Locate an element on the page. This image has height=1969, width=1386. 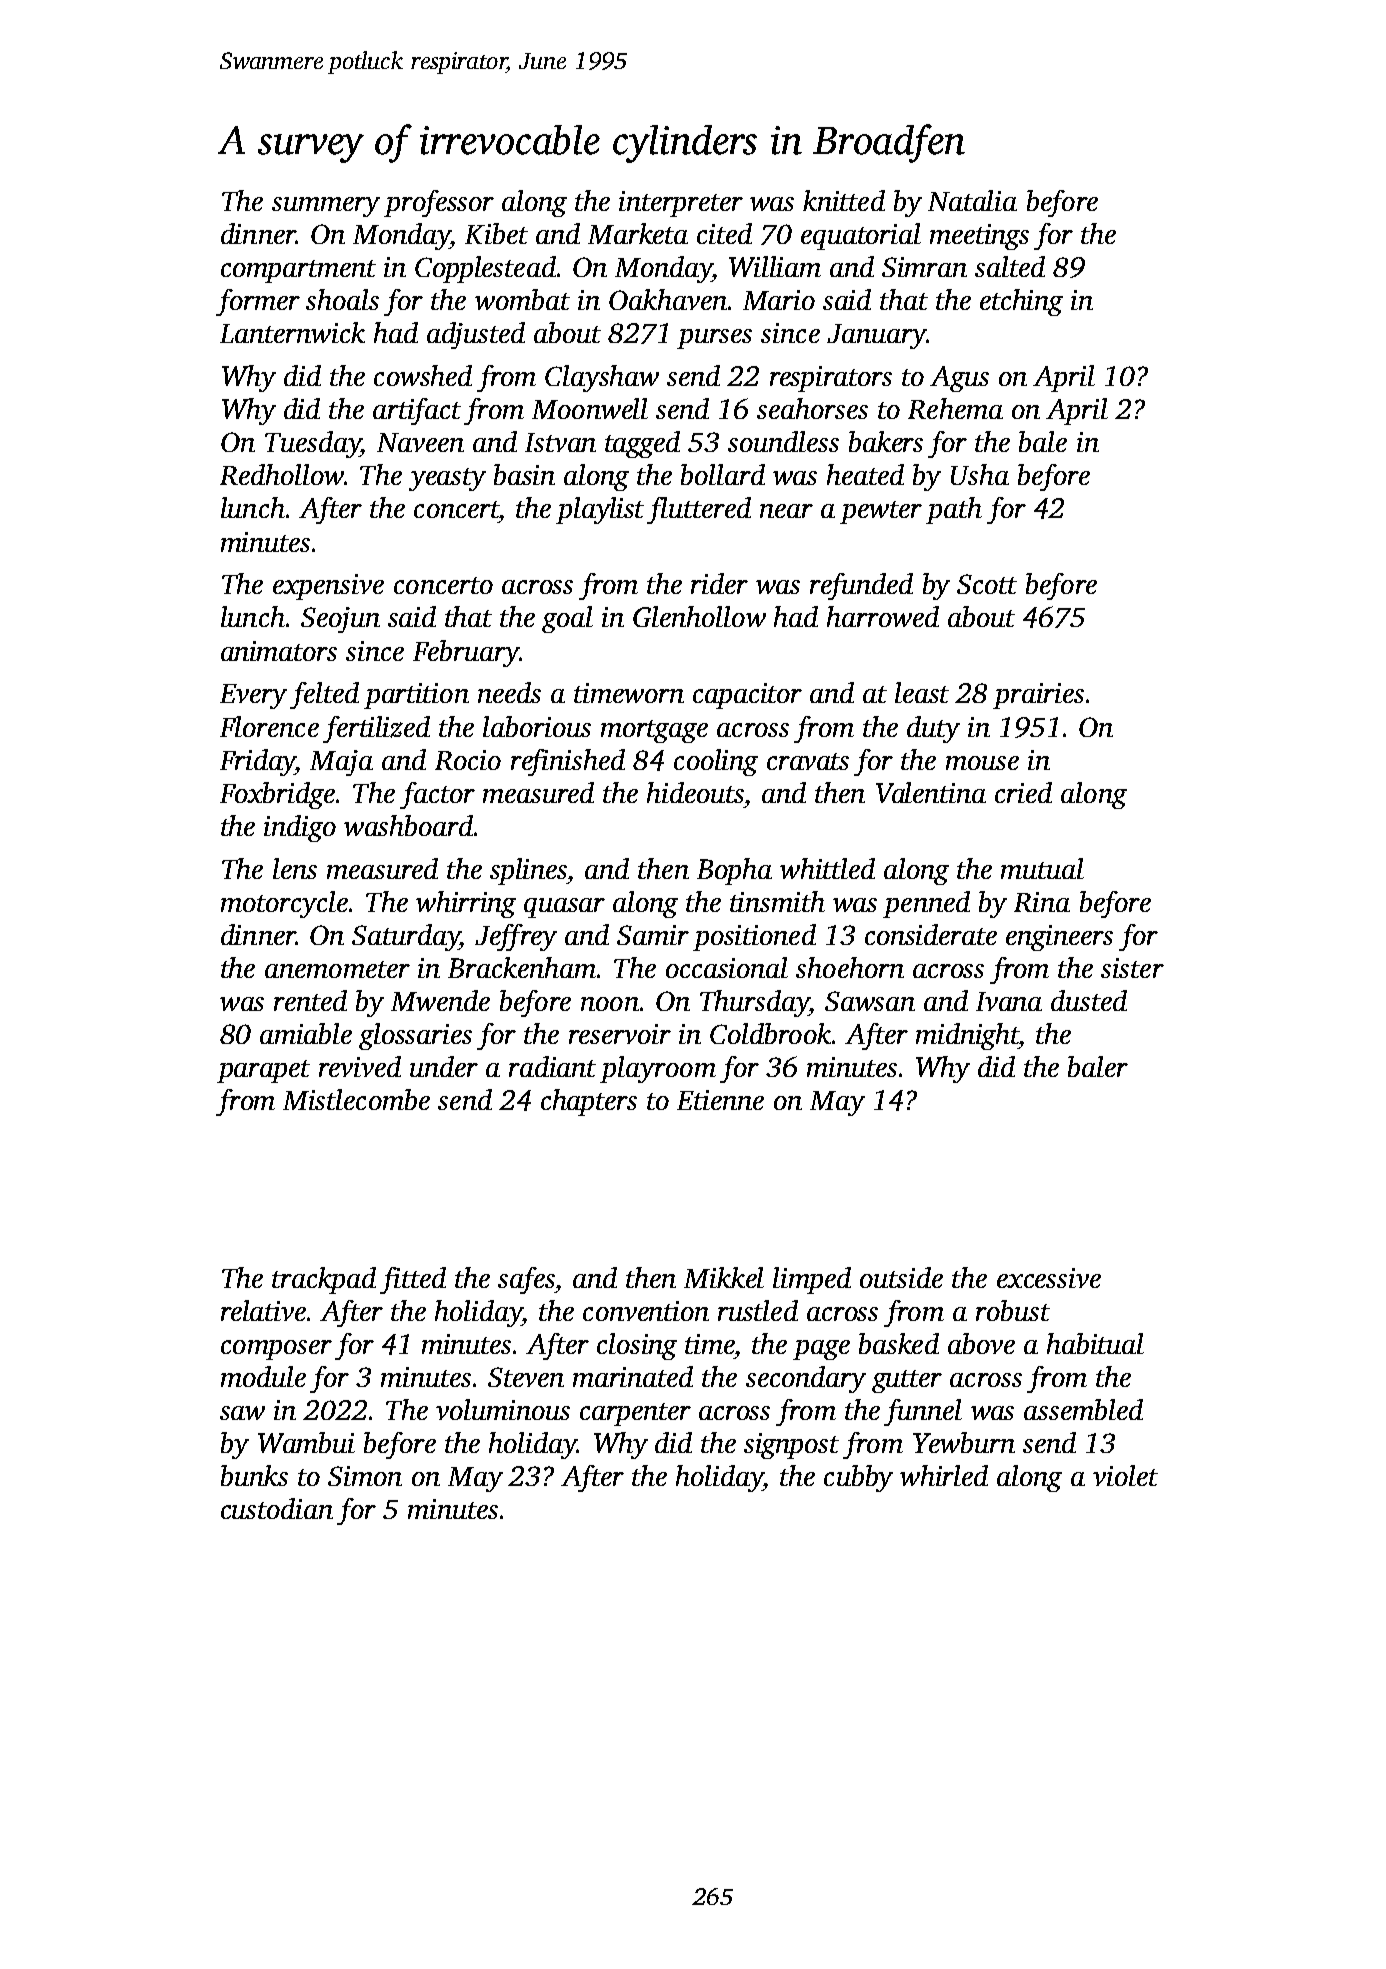
interpreter is located at coordinates (681, 204).
